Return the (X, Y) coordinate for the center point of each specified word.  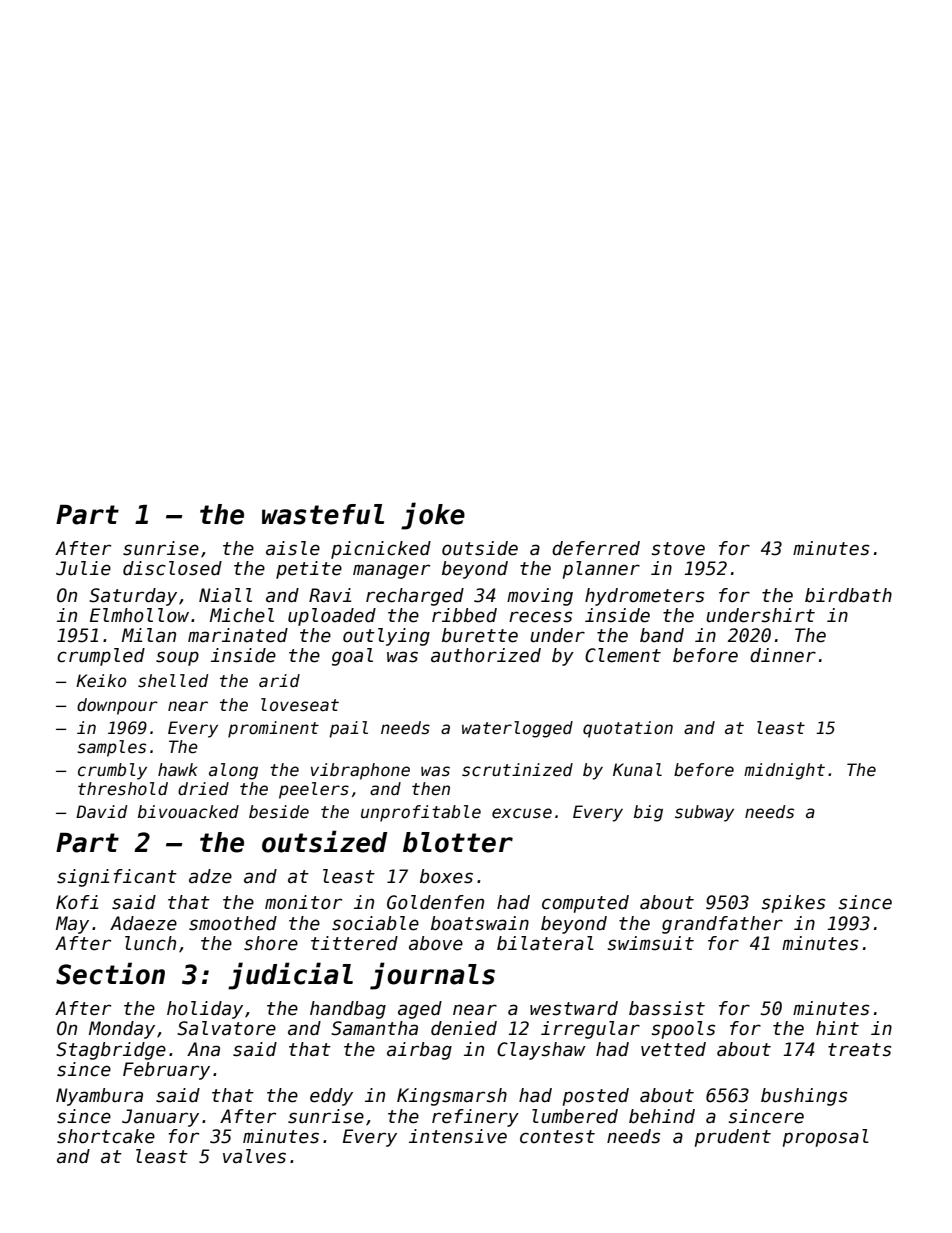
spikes (793, 904)
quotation (628, 729)
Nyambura (99, 1097)
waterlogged (517, 729)
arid (279, 680)
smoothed (233, 923)
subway (704, 813)
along (233, 771)
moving (540, 597)
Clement (623, 655)
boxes (446, 876)
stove (678, 549)
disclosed (172, 568)
